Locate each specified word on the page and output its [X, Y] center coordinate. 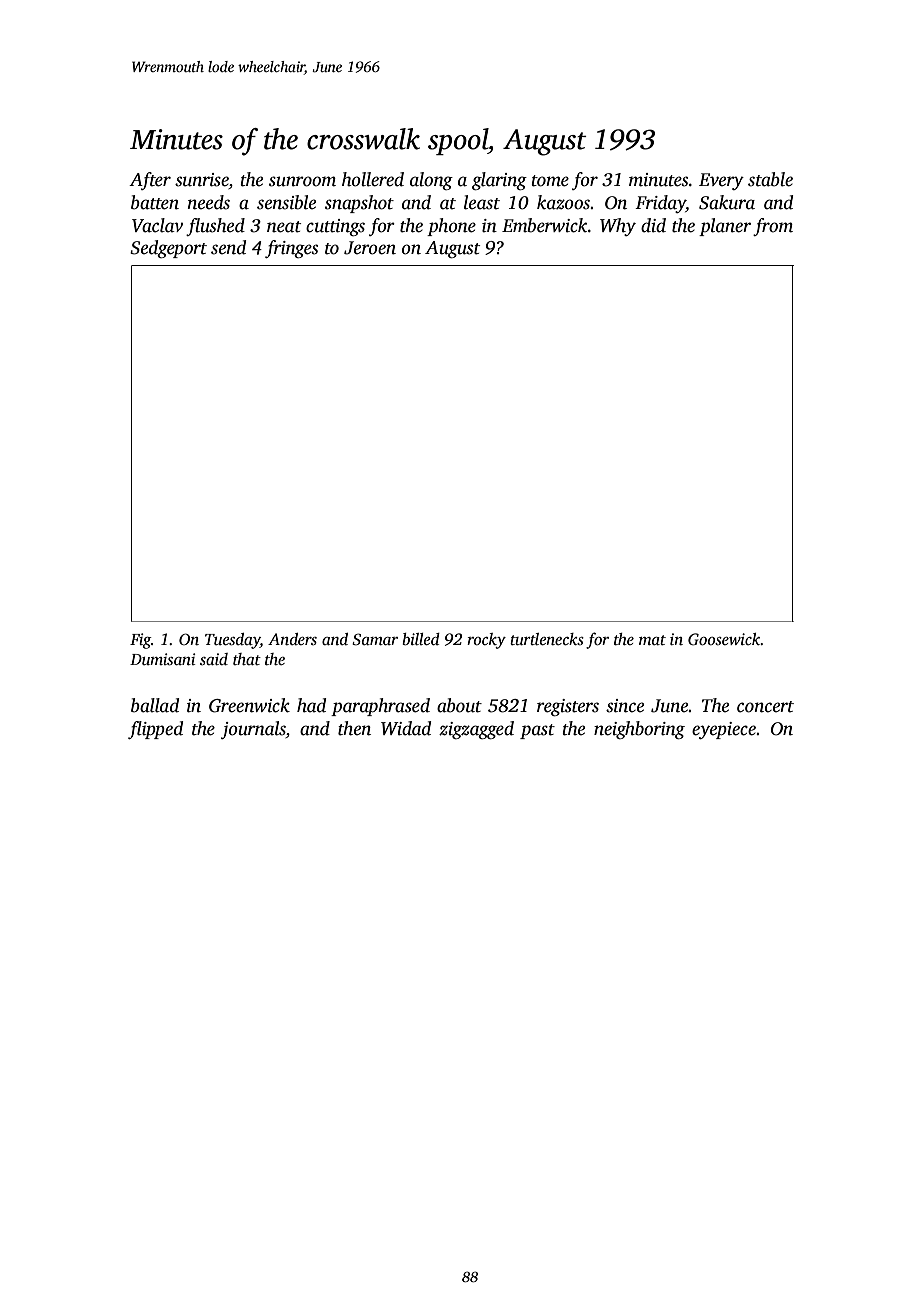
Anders [292, 639]
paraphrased [380, 707]
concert [765, 707]
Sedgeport [168, 249]
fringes [291, 249]
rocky [486, 641]
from [773, 227]
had [311, 705]
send [228, 247]
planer [725, 227]
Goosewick [724, 639]
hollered [373, 179]
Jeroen [370, 248]
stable [770, 179]
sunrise [202, 181]
